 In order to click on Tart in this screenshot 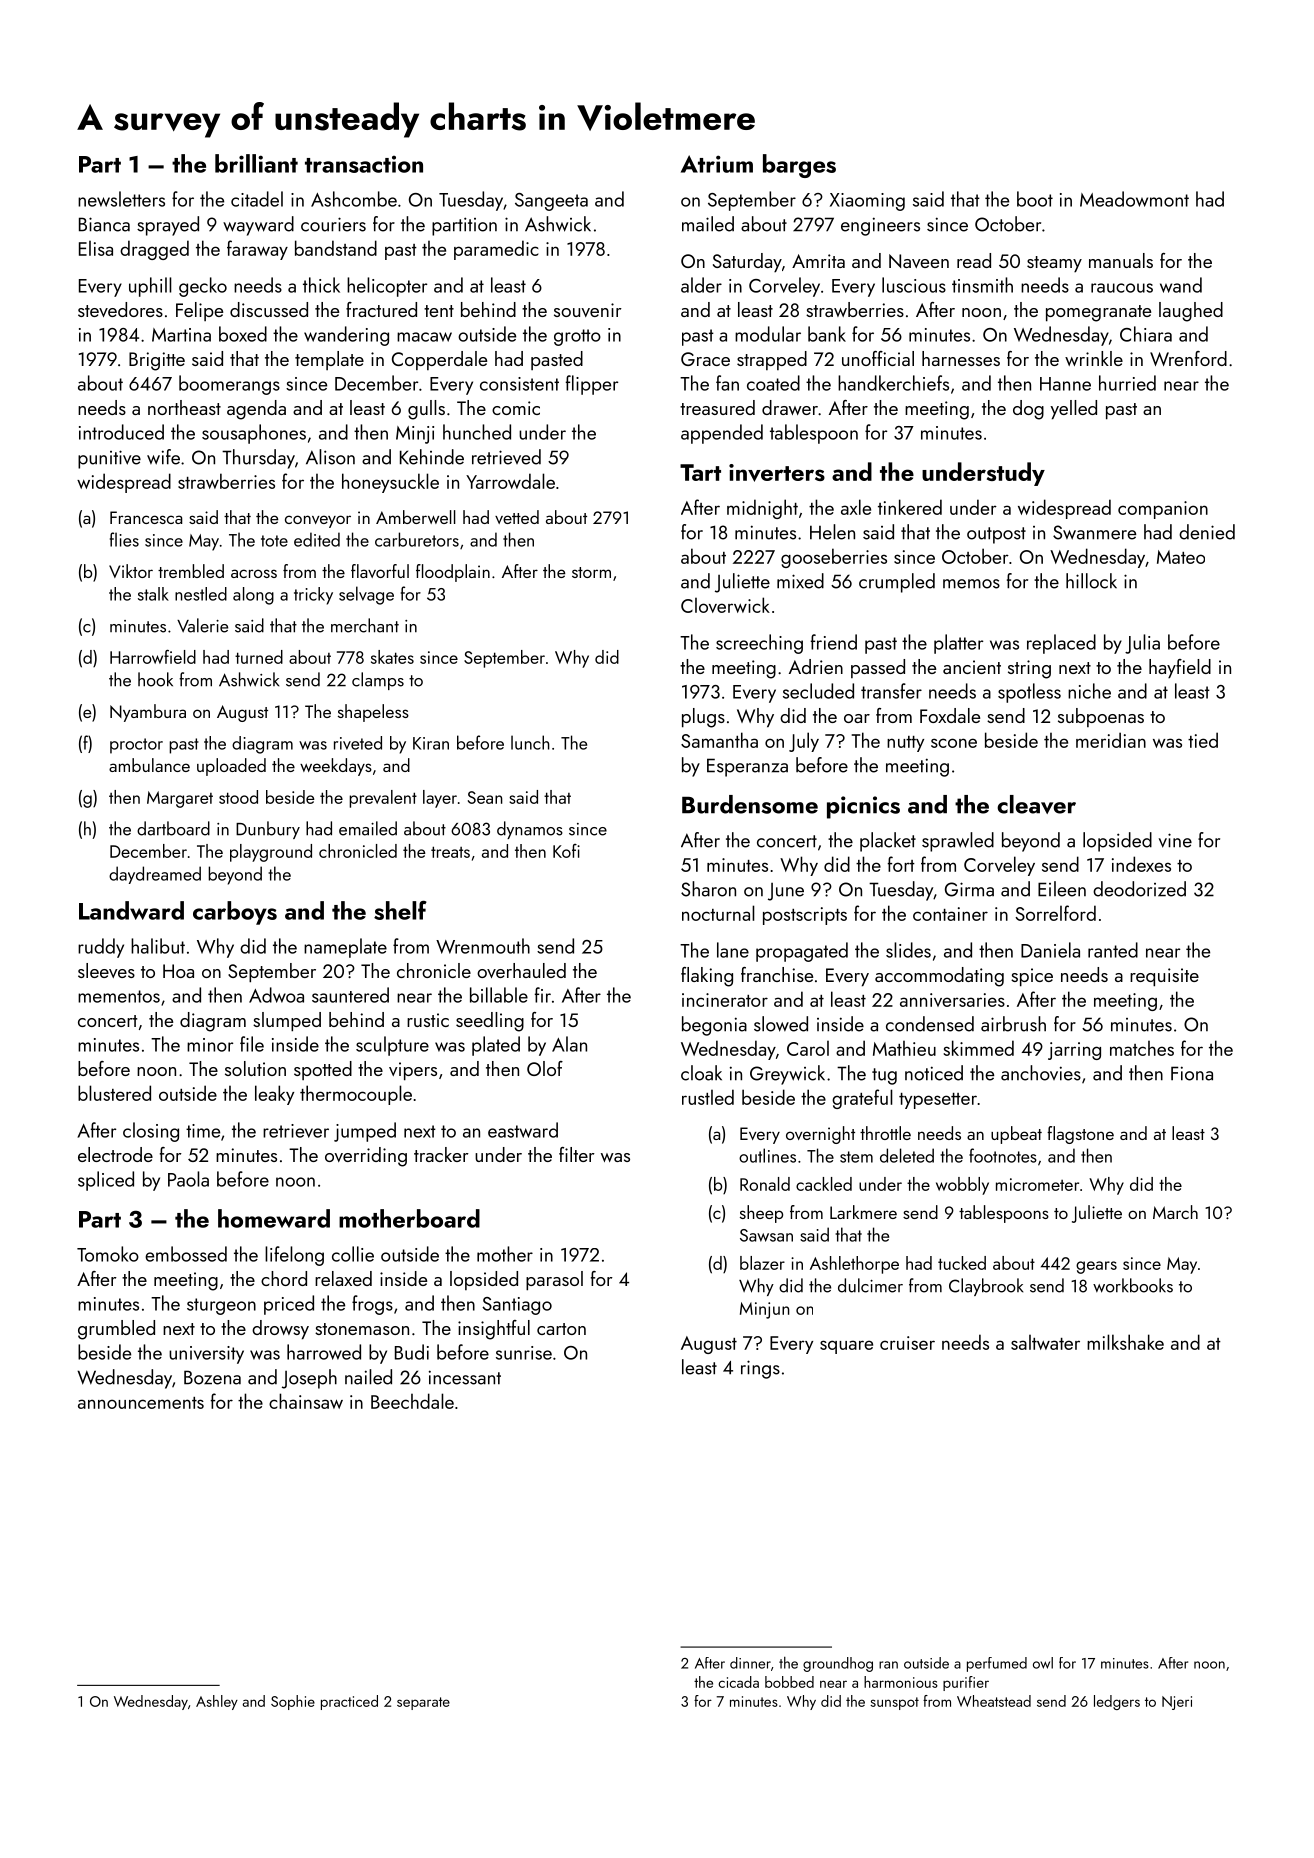, I will do `click(700, 472)`.
